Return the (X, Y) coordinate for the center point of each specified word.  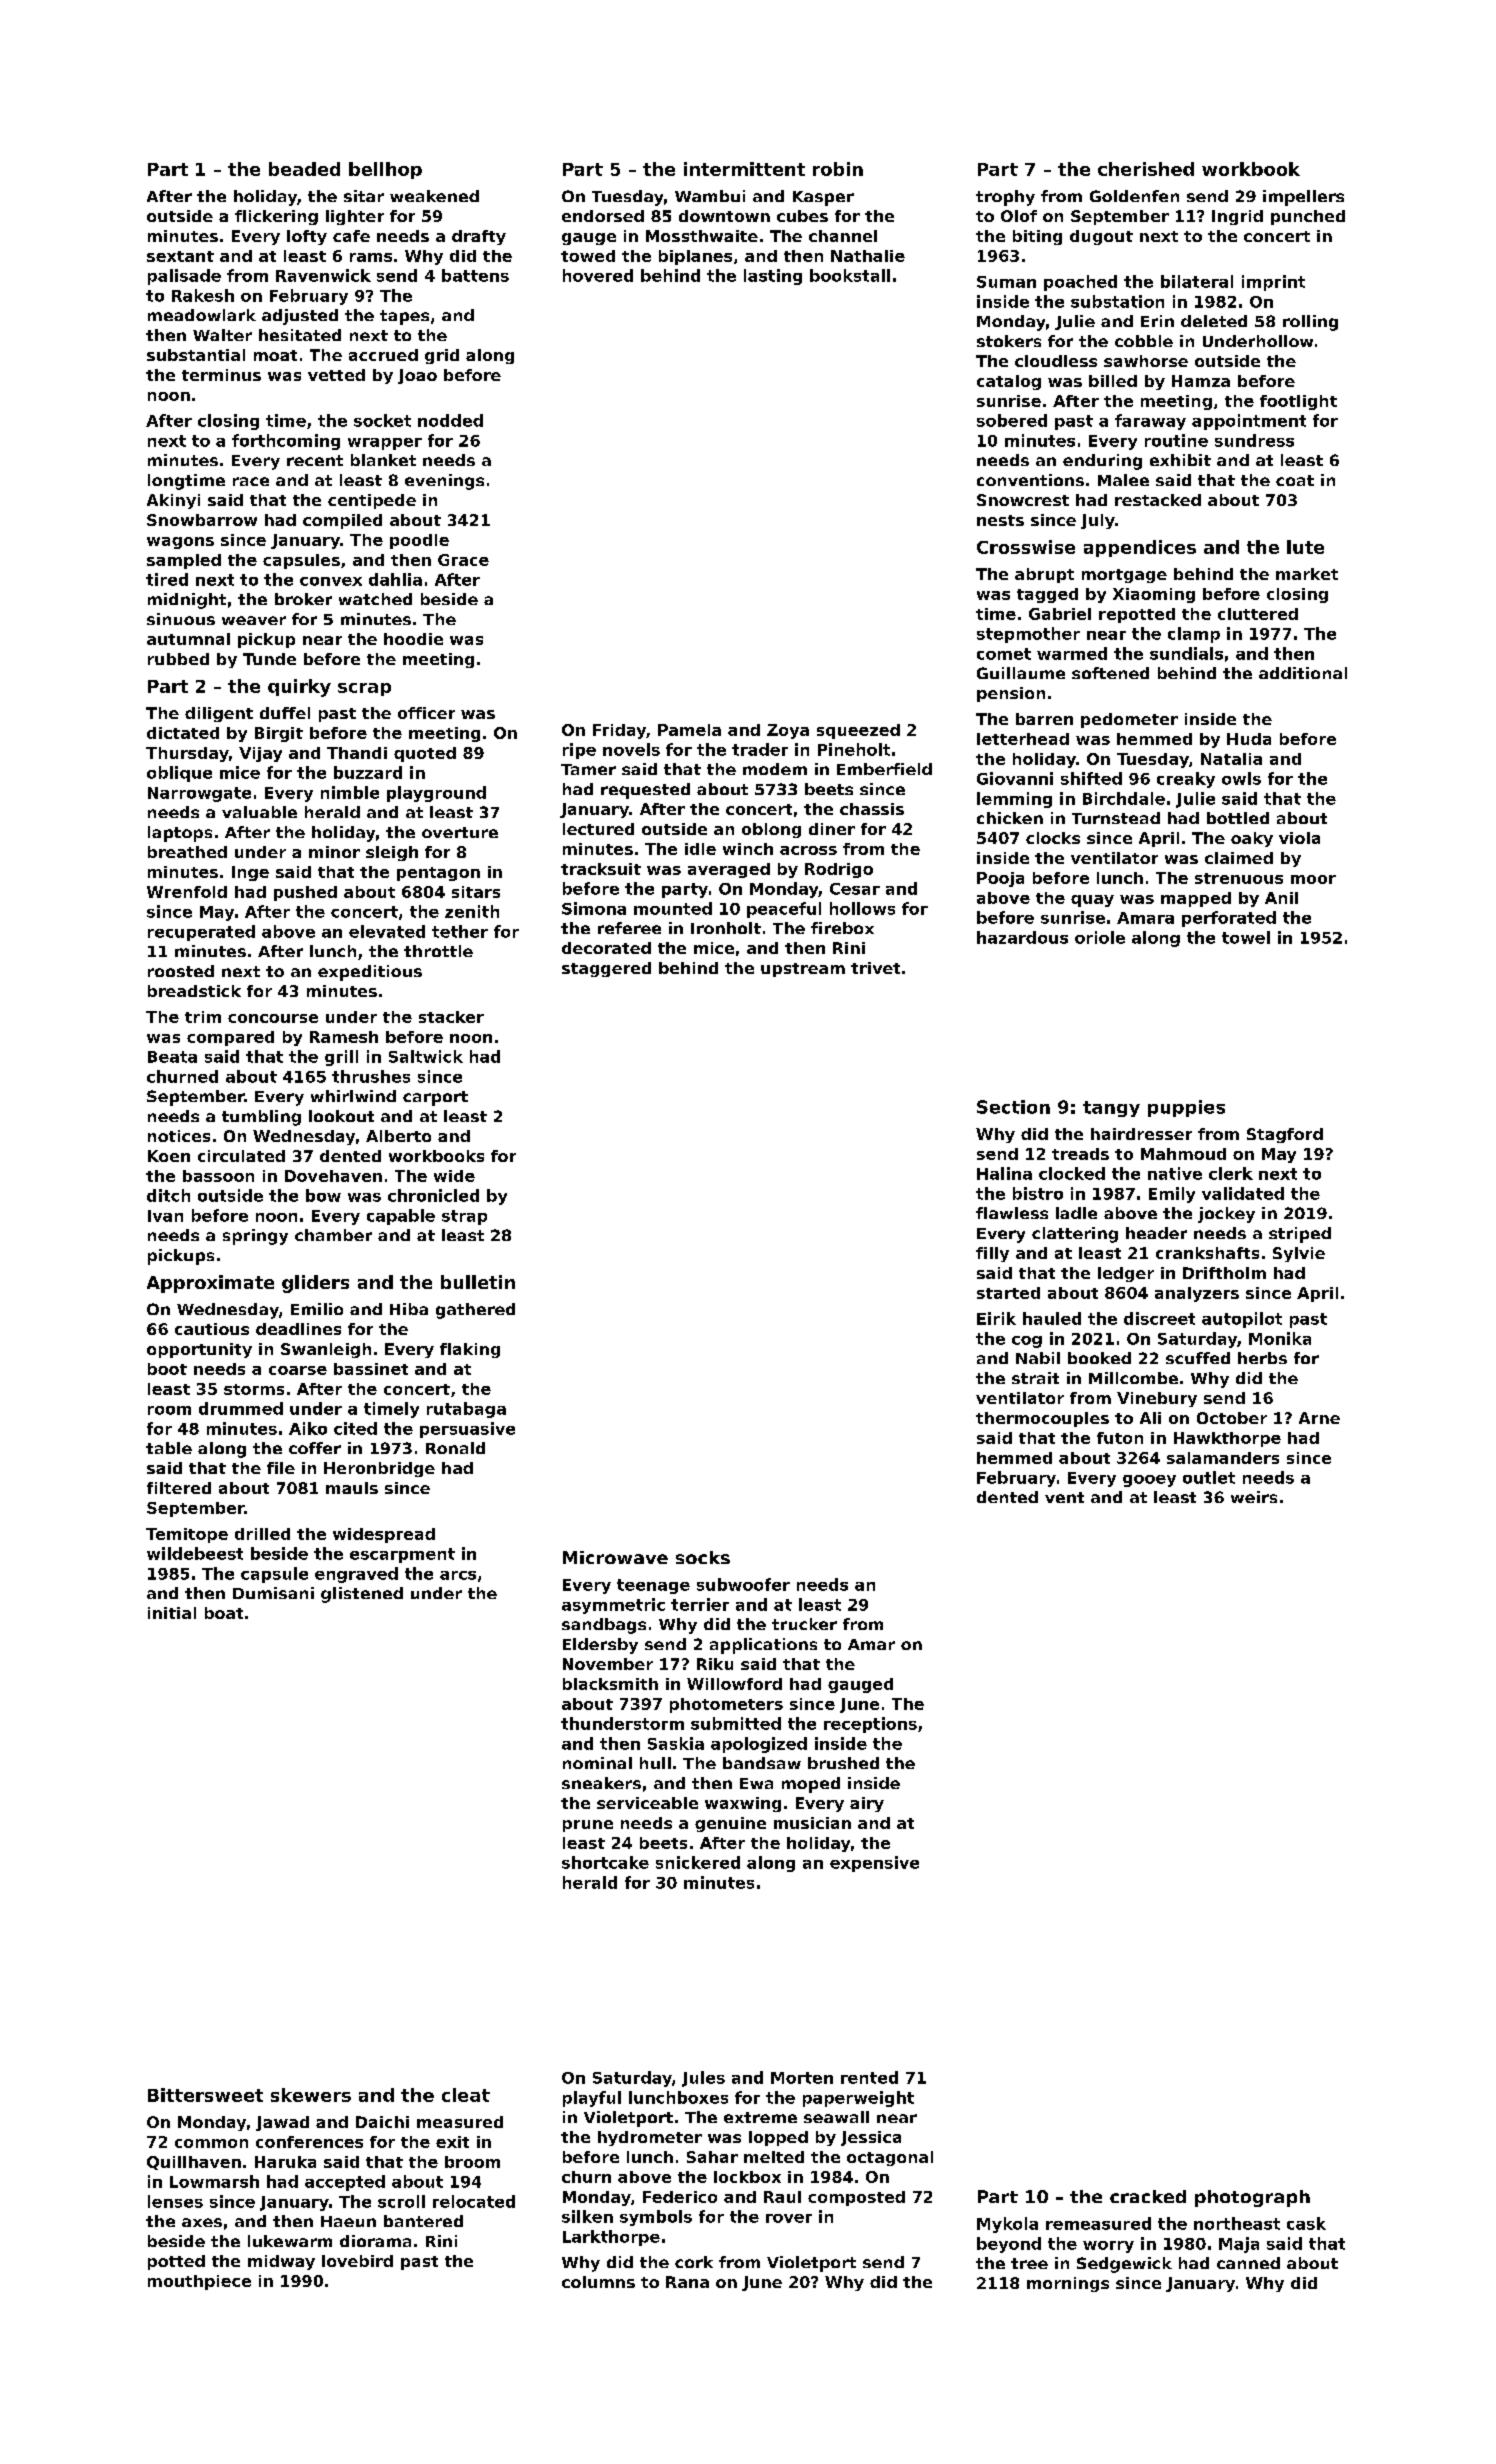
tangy (1111, 1109)
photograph (1252, 2198)
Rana (687, 2282)
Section (1013, 1107)
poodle (419, 541)
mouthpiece (199, 2282)
